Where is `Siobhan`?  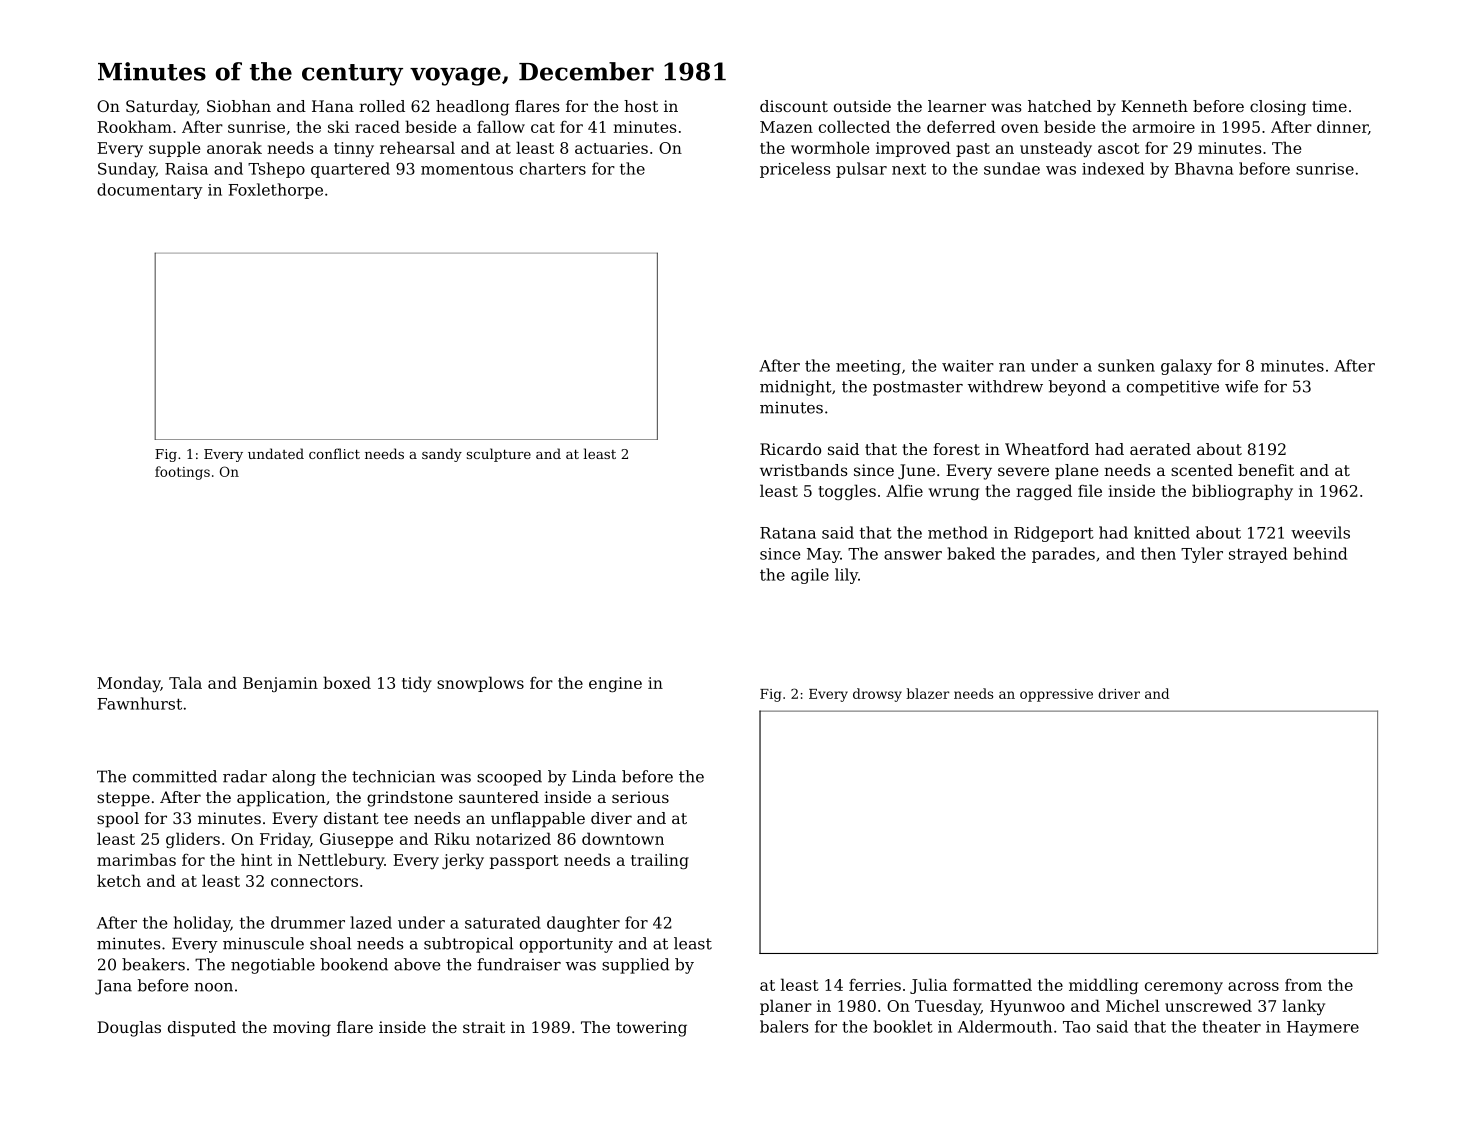
Siobhan is located at coordinates (239, 106).
